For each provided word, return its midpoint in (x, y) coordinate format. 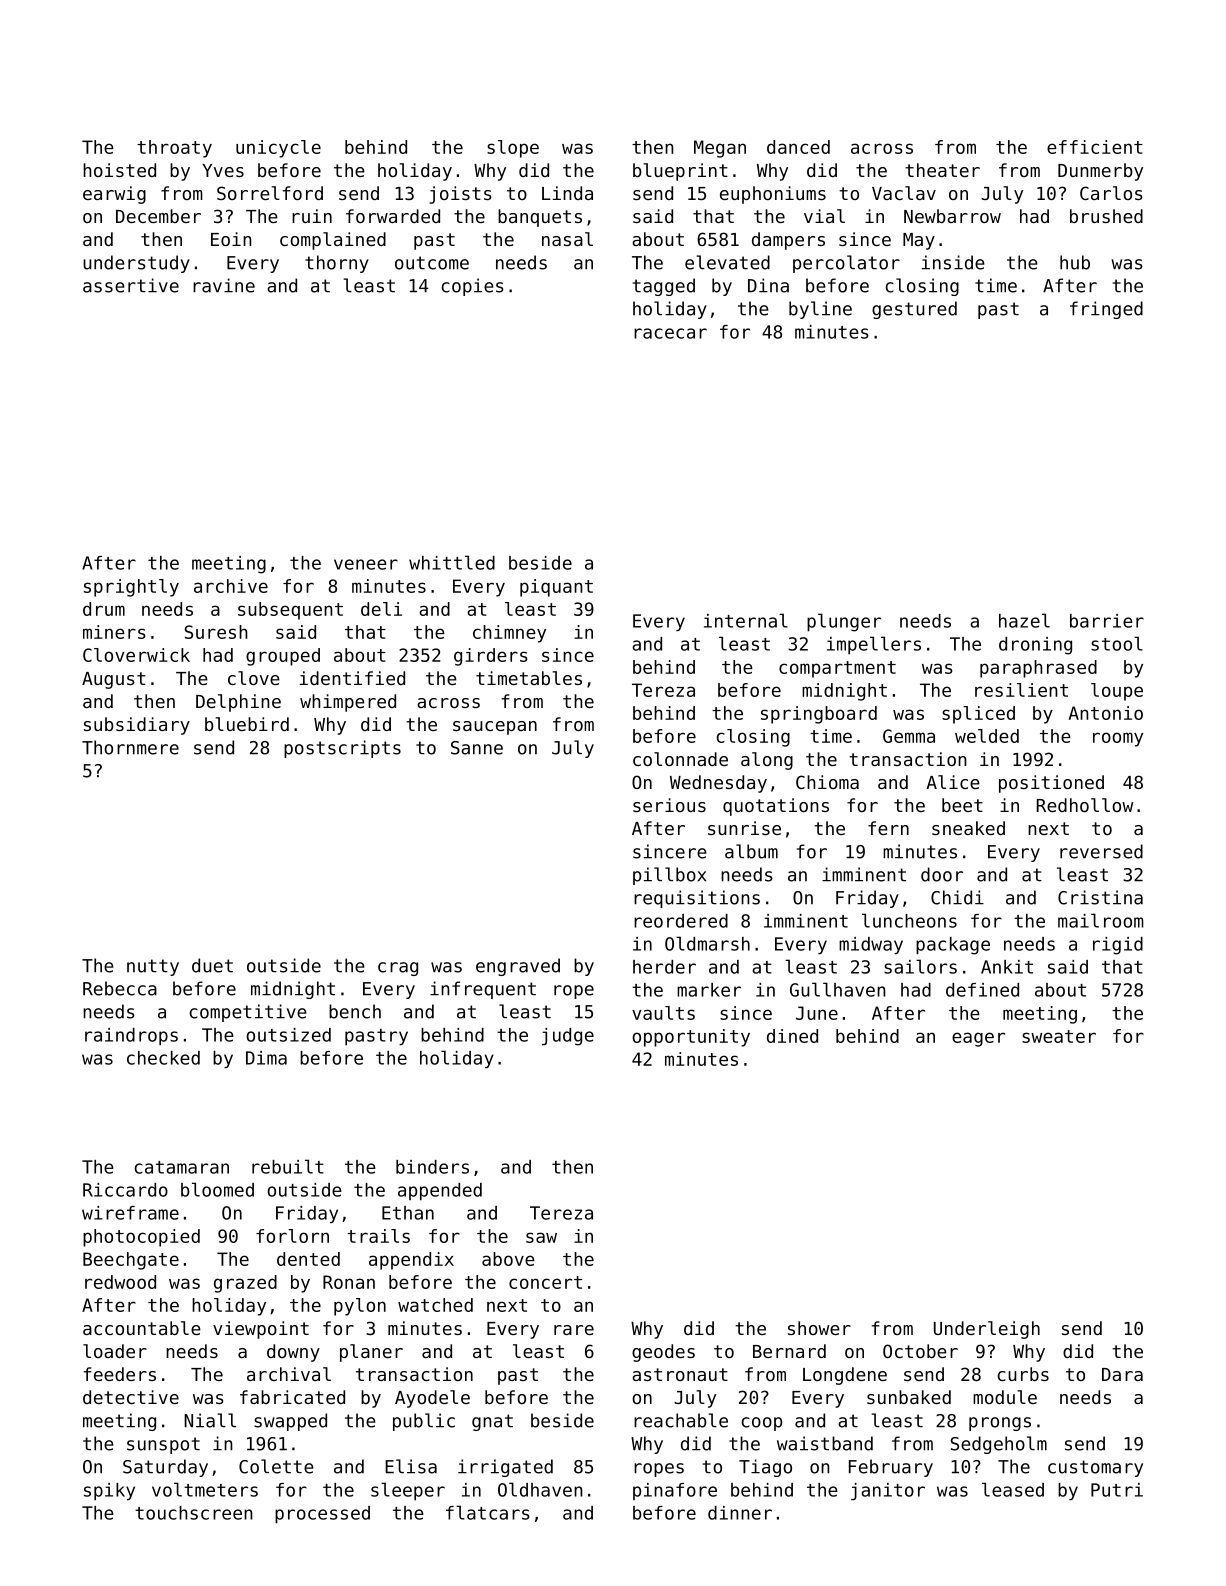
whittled (452, 562)
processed (322, 1515)
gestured (914, 310)
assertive (131, 285)
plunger (844, 622)
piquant (556, 588)
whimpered (348, 703)
